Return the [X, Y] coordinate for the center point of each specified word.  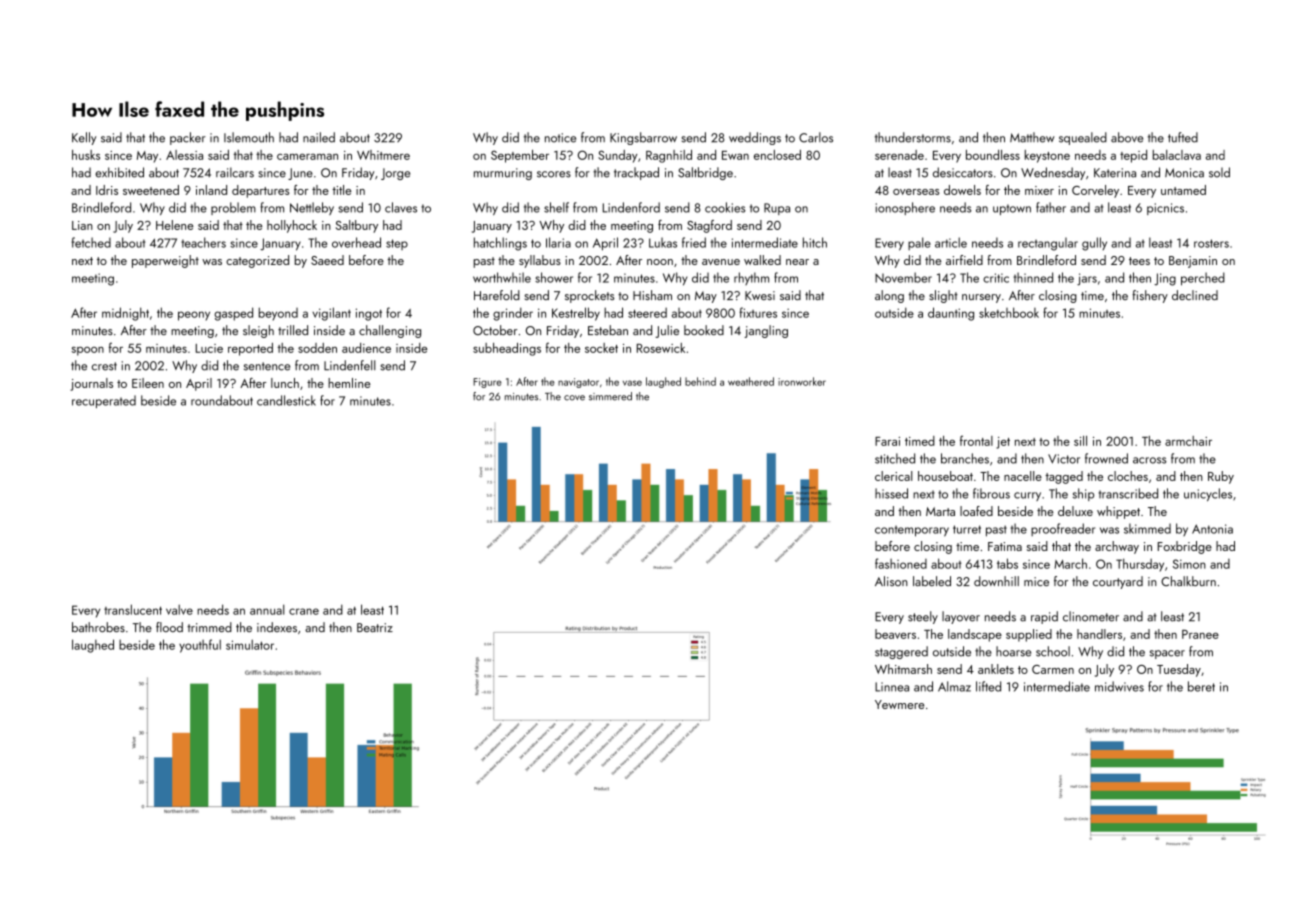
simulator [250, 644]
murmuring [503, 174]
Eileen [148, 383]
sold [1219, 172]
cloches [1128, 476]
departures [260, 191]
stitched [895, 458]
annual [267, 609]
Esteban [608, 330]
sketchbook [1009, 312]
